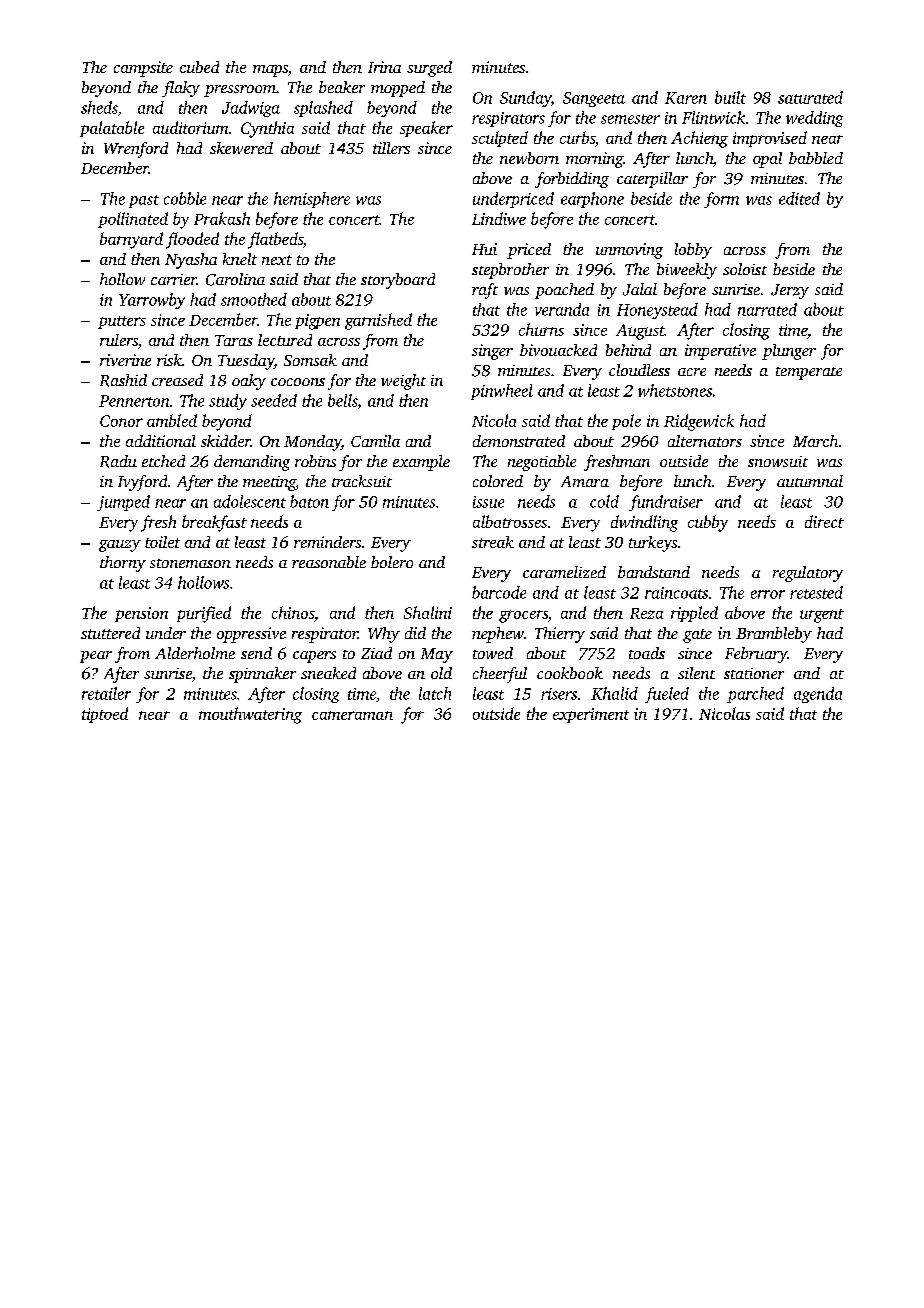  Describe the element at coordinates (767, 160) in the screenshot. I see `opal` at that location.
